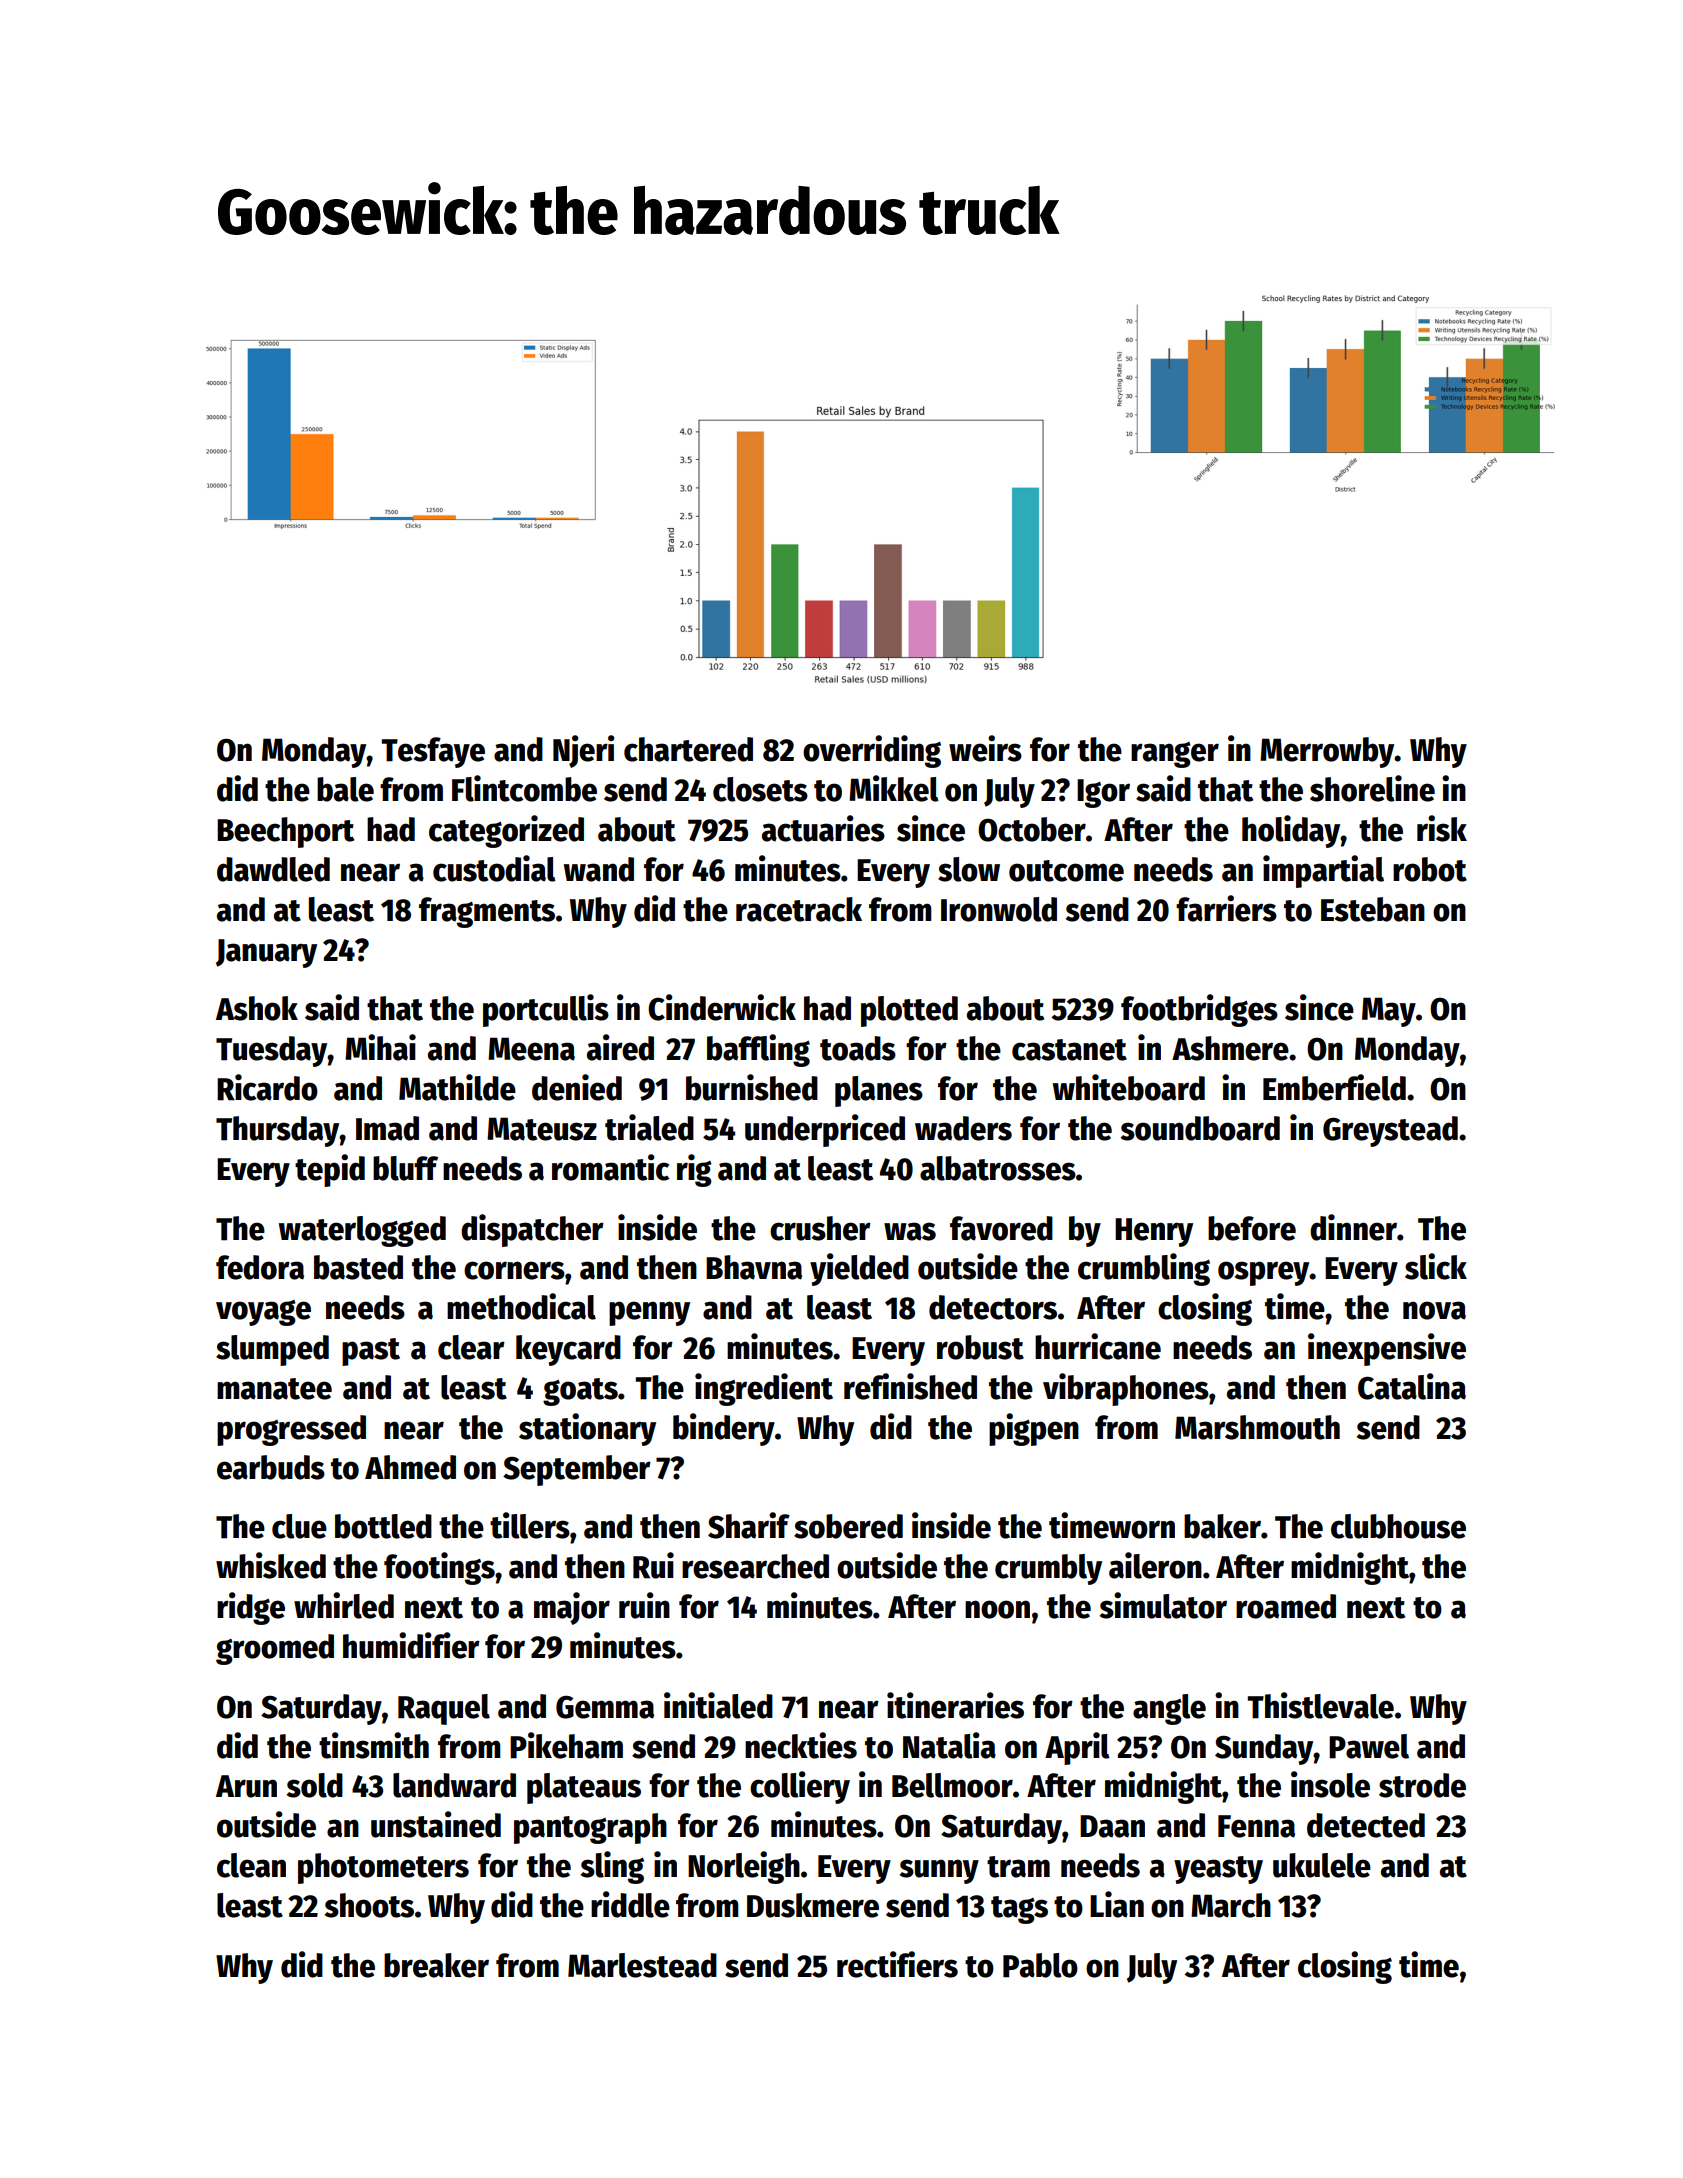 This image has height=2178, width=1683. What do you see at coordinates (1175, 755) in the image?
I see `ranger` at bounding box center [1175, 755].
